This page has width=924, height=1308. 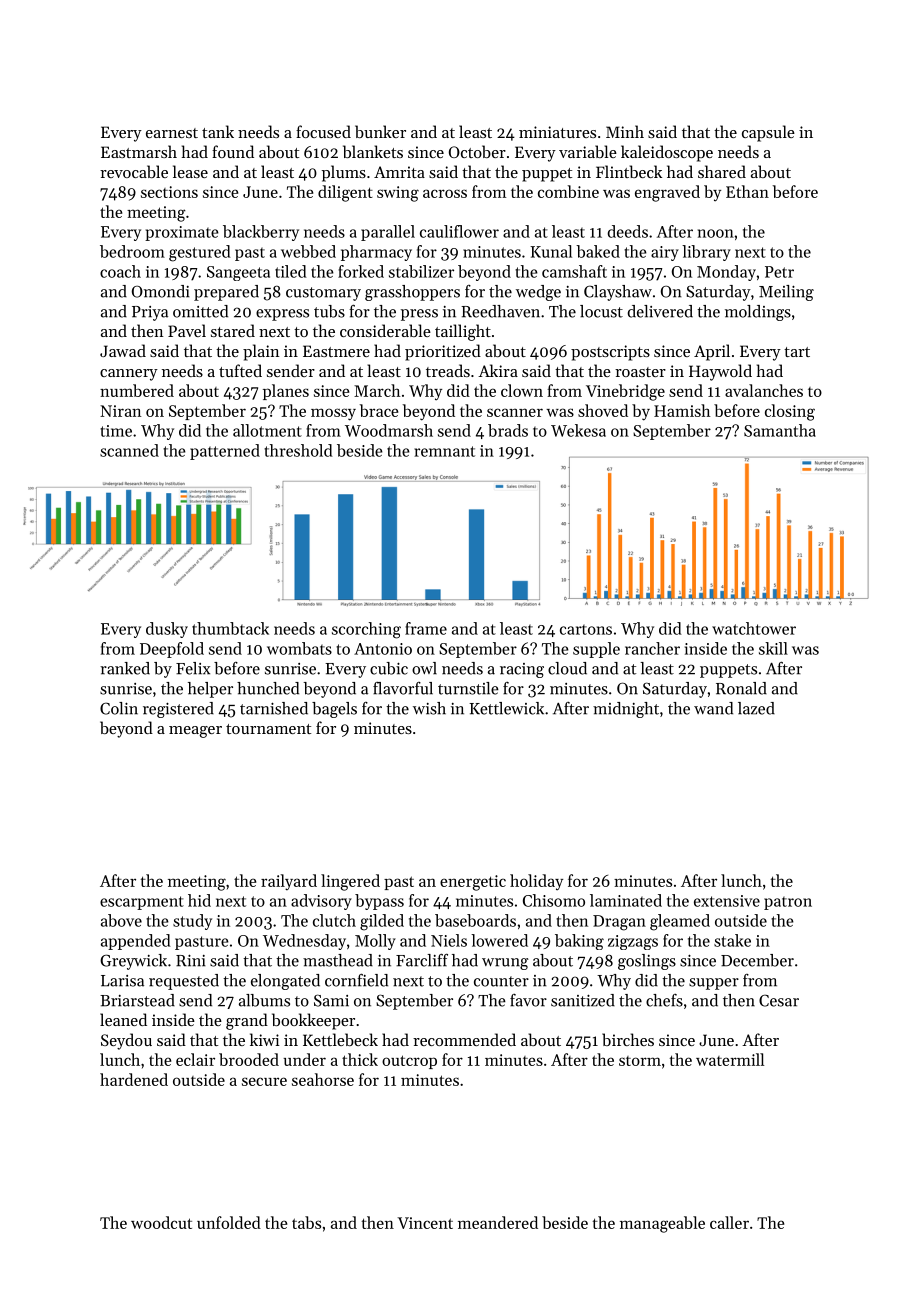 I want to click on scanned, so click(x=129, y=450).
